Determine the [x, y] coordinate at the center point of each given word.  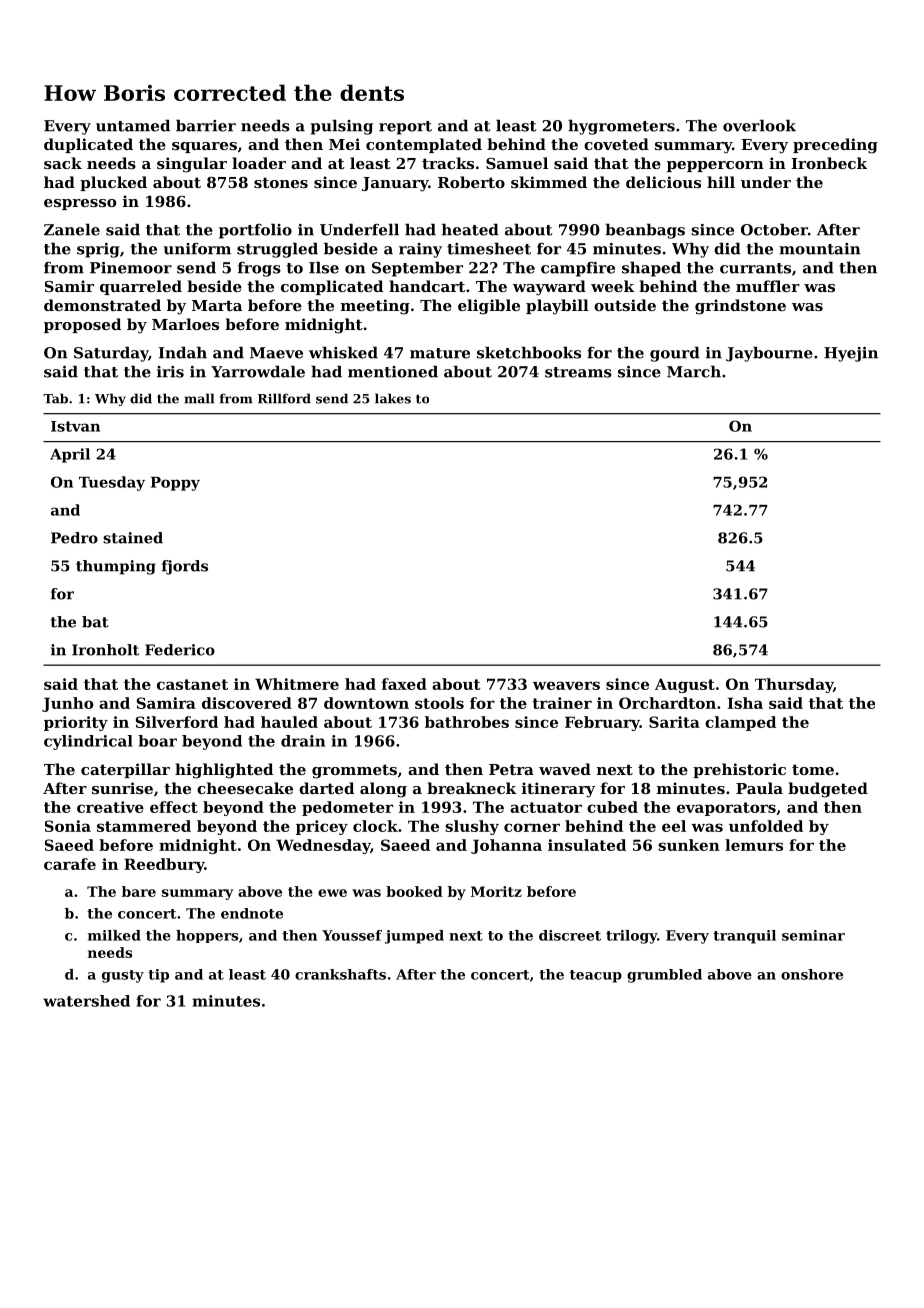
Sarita [674, 722]
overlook [759, 125]
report [405, 128]
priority [76, 723]
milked [114, 935]
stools [439, 703]
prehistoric [739, 770]
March [694, 371]
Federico [180, 650]
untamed [133, 125]
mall [199, 398]
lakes [393, 398]
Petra [511, 769]
